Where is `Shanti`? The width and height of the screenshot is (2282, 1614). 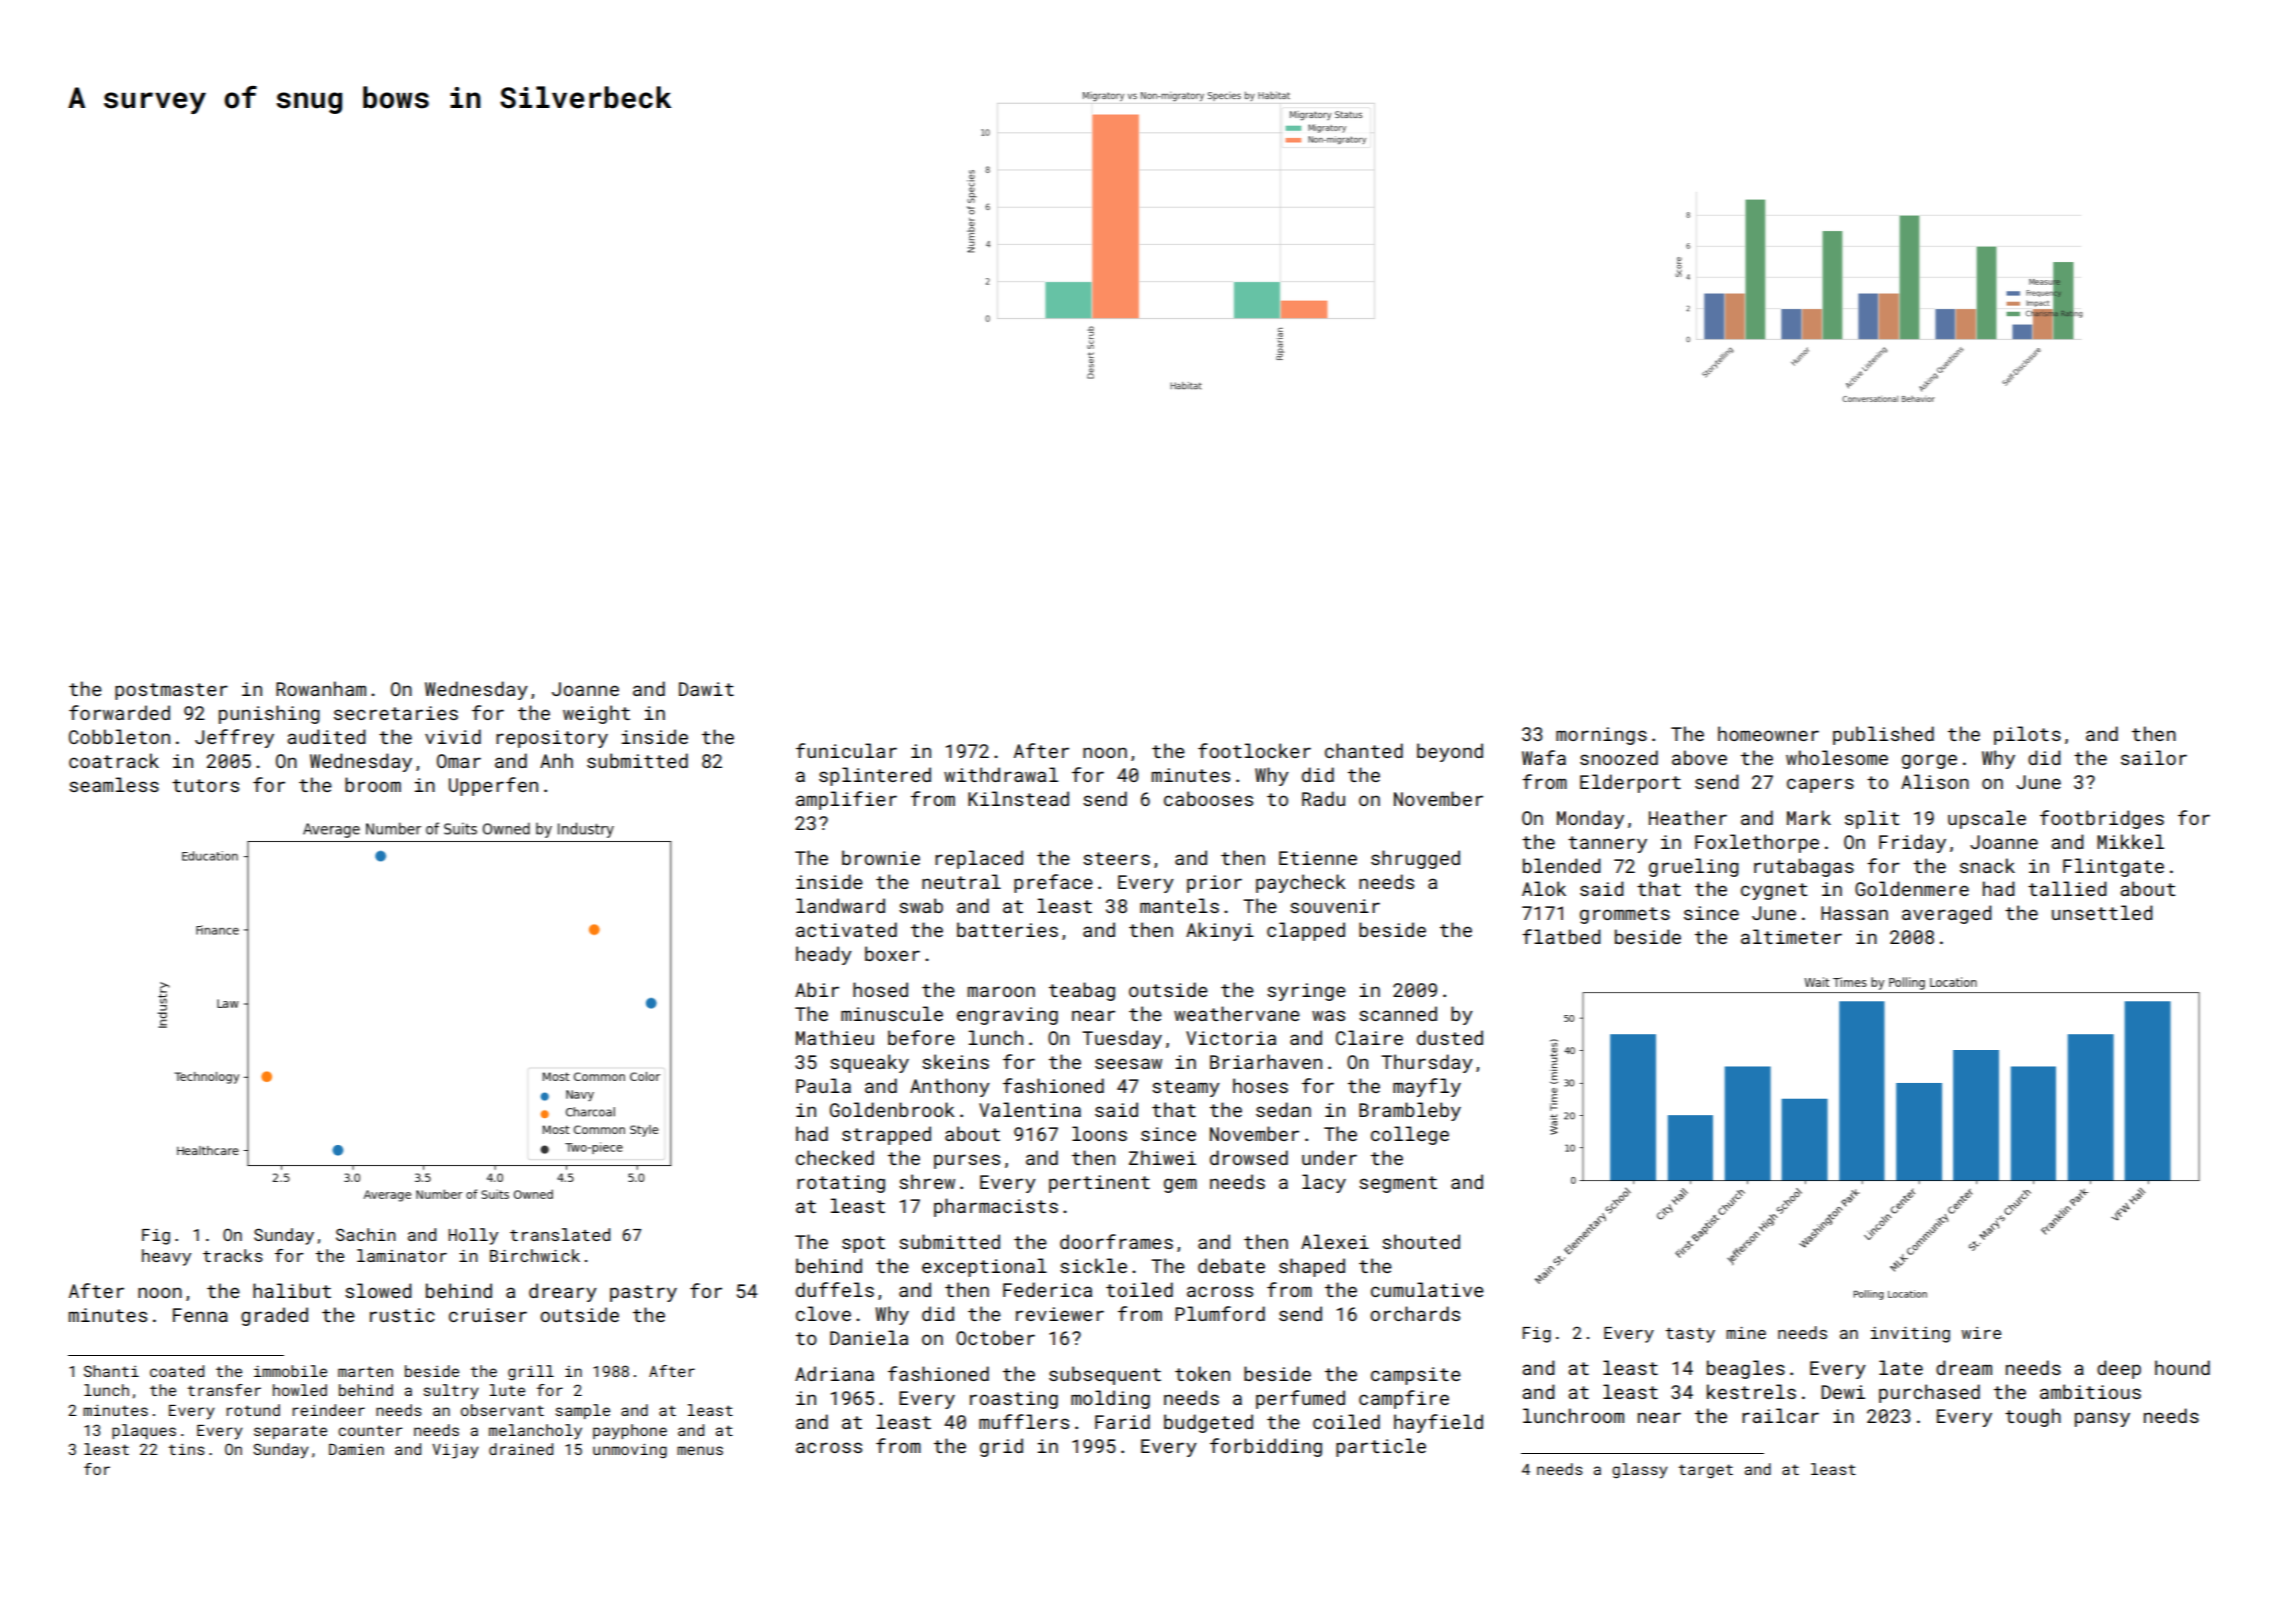
Shanti is located at coordinates (111, 1371).
